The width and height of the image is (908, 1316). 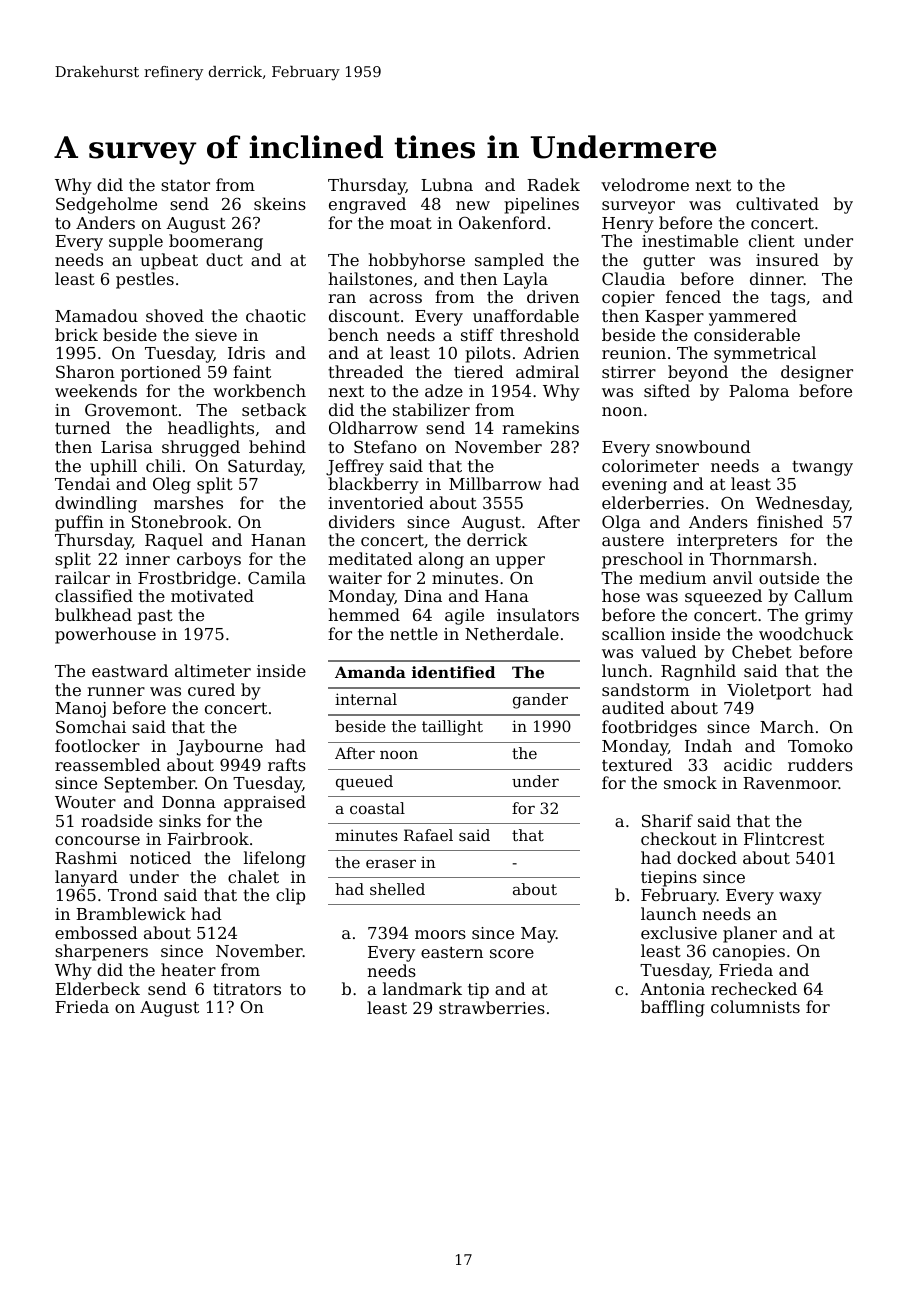 What do you see at coordinates (788, 299) in the image?
I see `tags` at bounding box center [788, 299].
